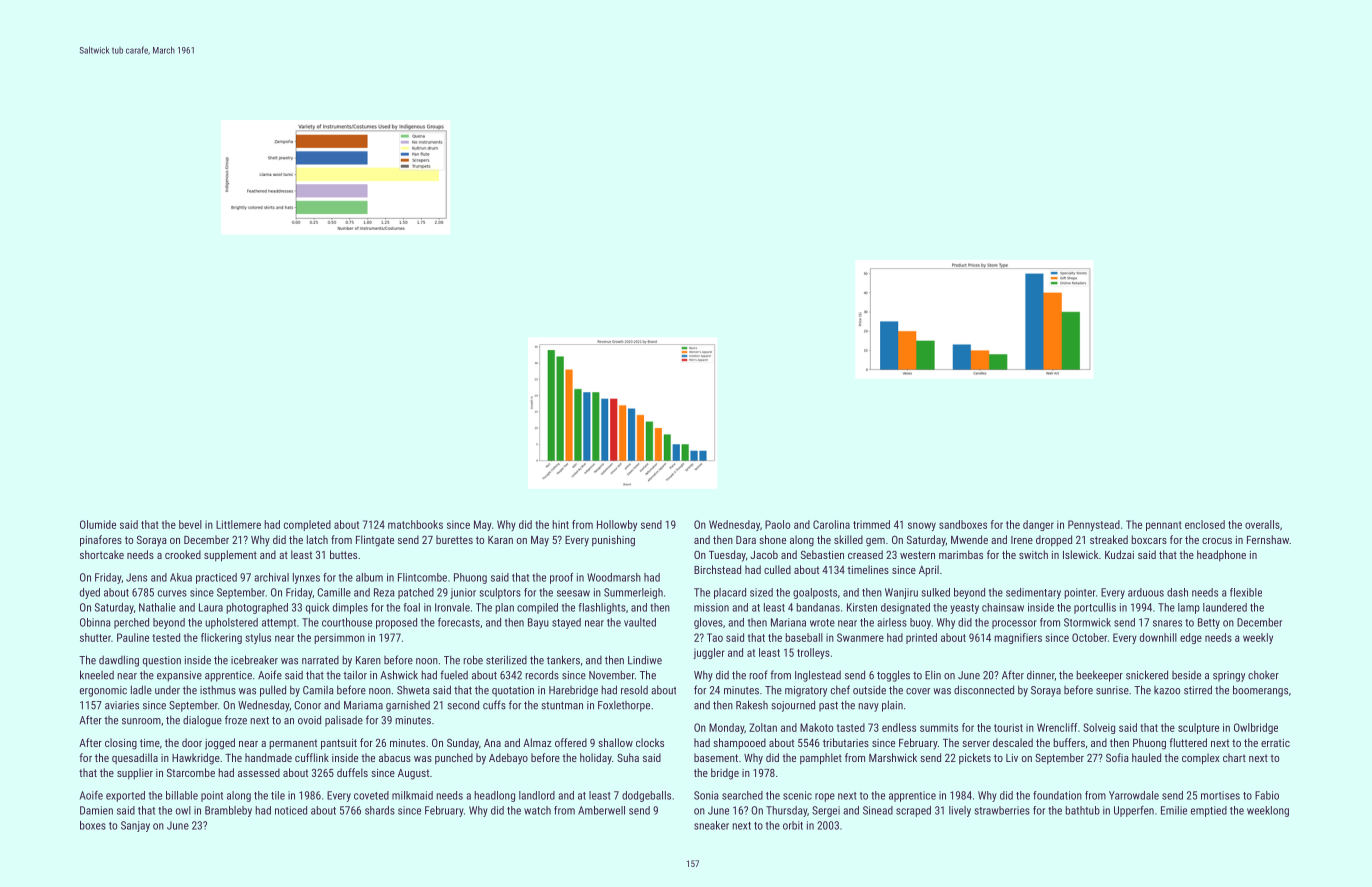 The image size is (1372, 887). Describe the element at coordinates (1033, 554) in the page. I see `switch` at that location.
